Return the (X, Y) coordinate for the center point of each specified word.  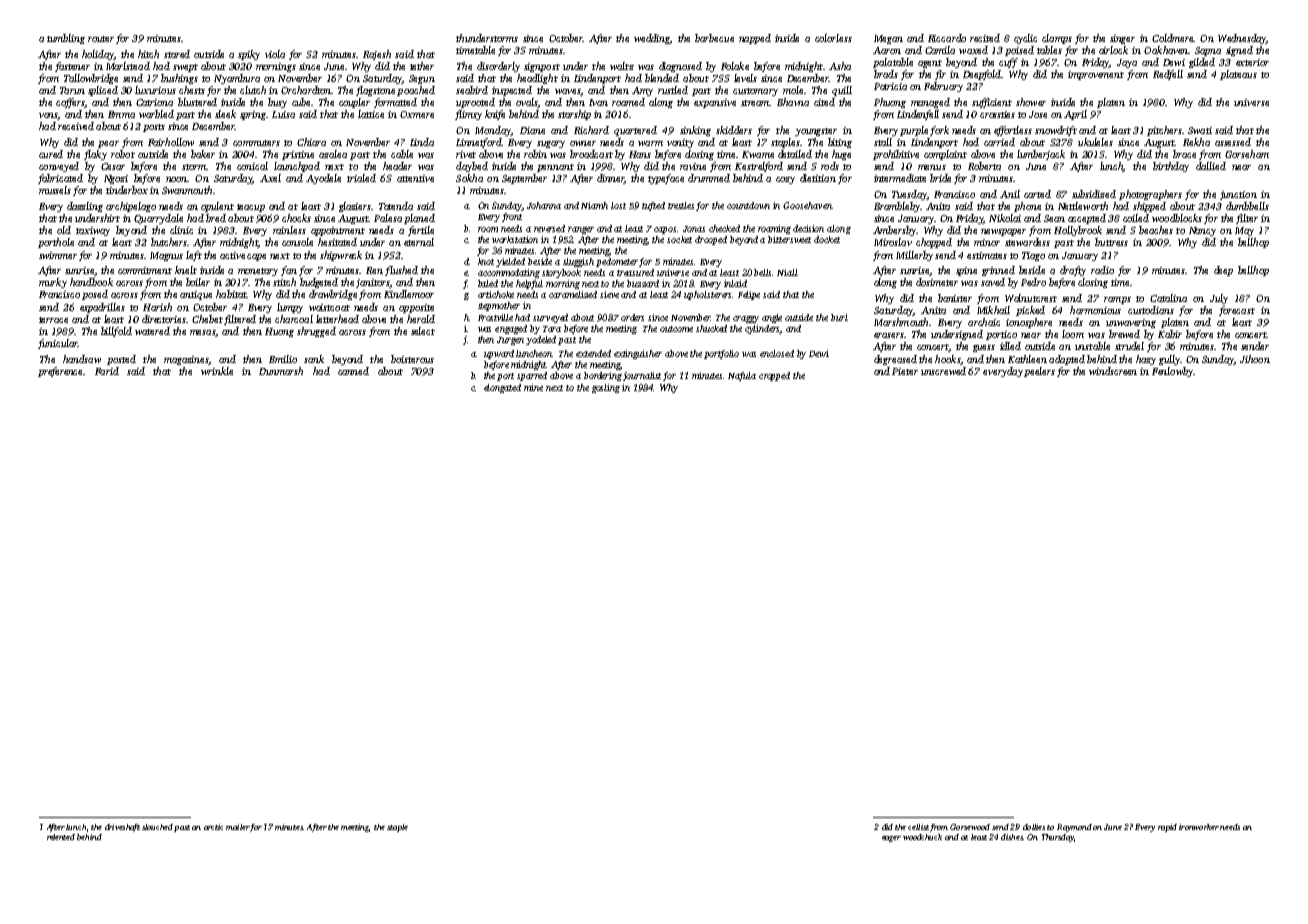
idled (1010, 346)
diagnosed (680, 67)
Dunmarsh (281, 371)
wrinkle (217, 371)
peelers (1039, 372)
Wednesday (1242, 39)
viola (275, 54)
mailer (238, 827)
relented (61, 837)
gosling (606, 388)
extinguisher (638, 354)
